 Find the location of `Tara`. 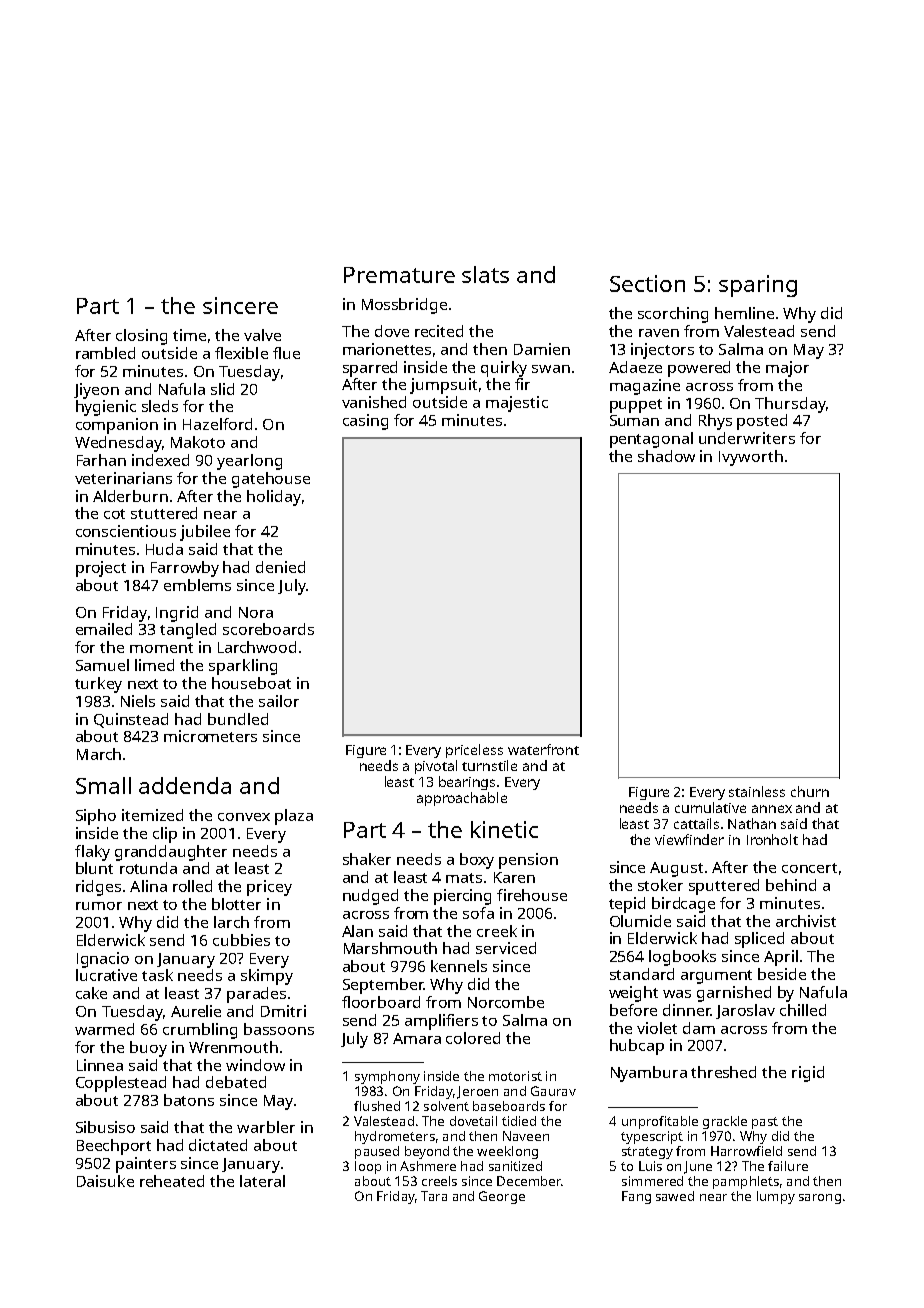

Tara is located at coordinates (434, 1196).
